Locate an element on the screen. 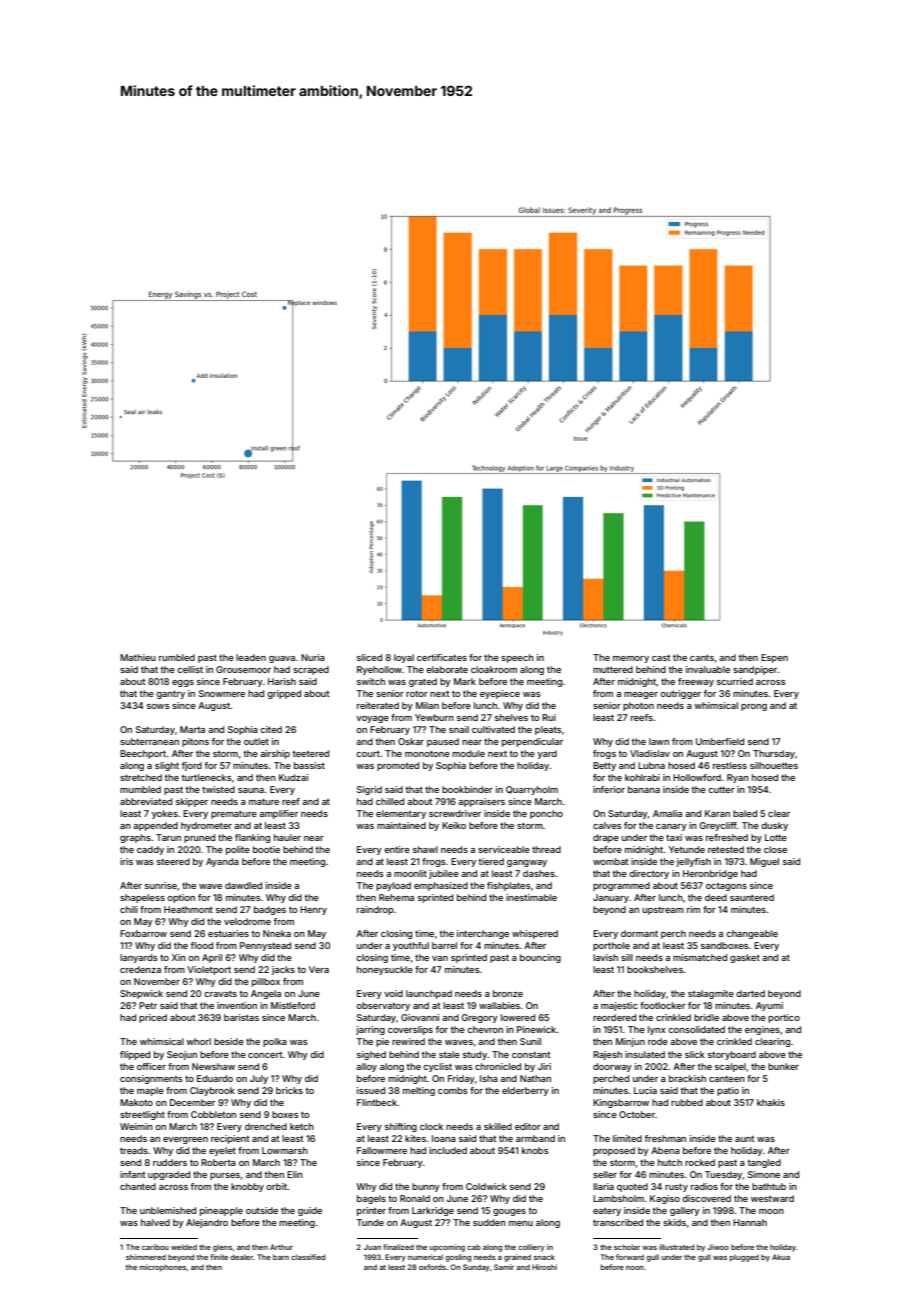  recipient is located at coordinates (230, 1139).
